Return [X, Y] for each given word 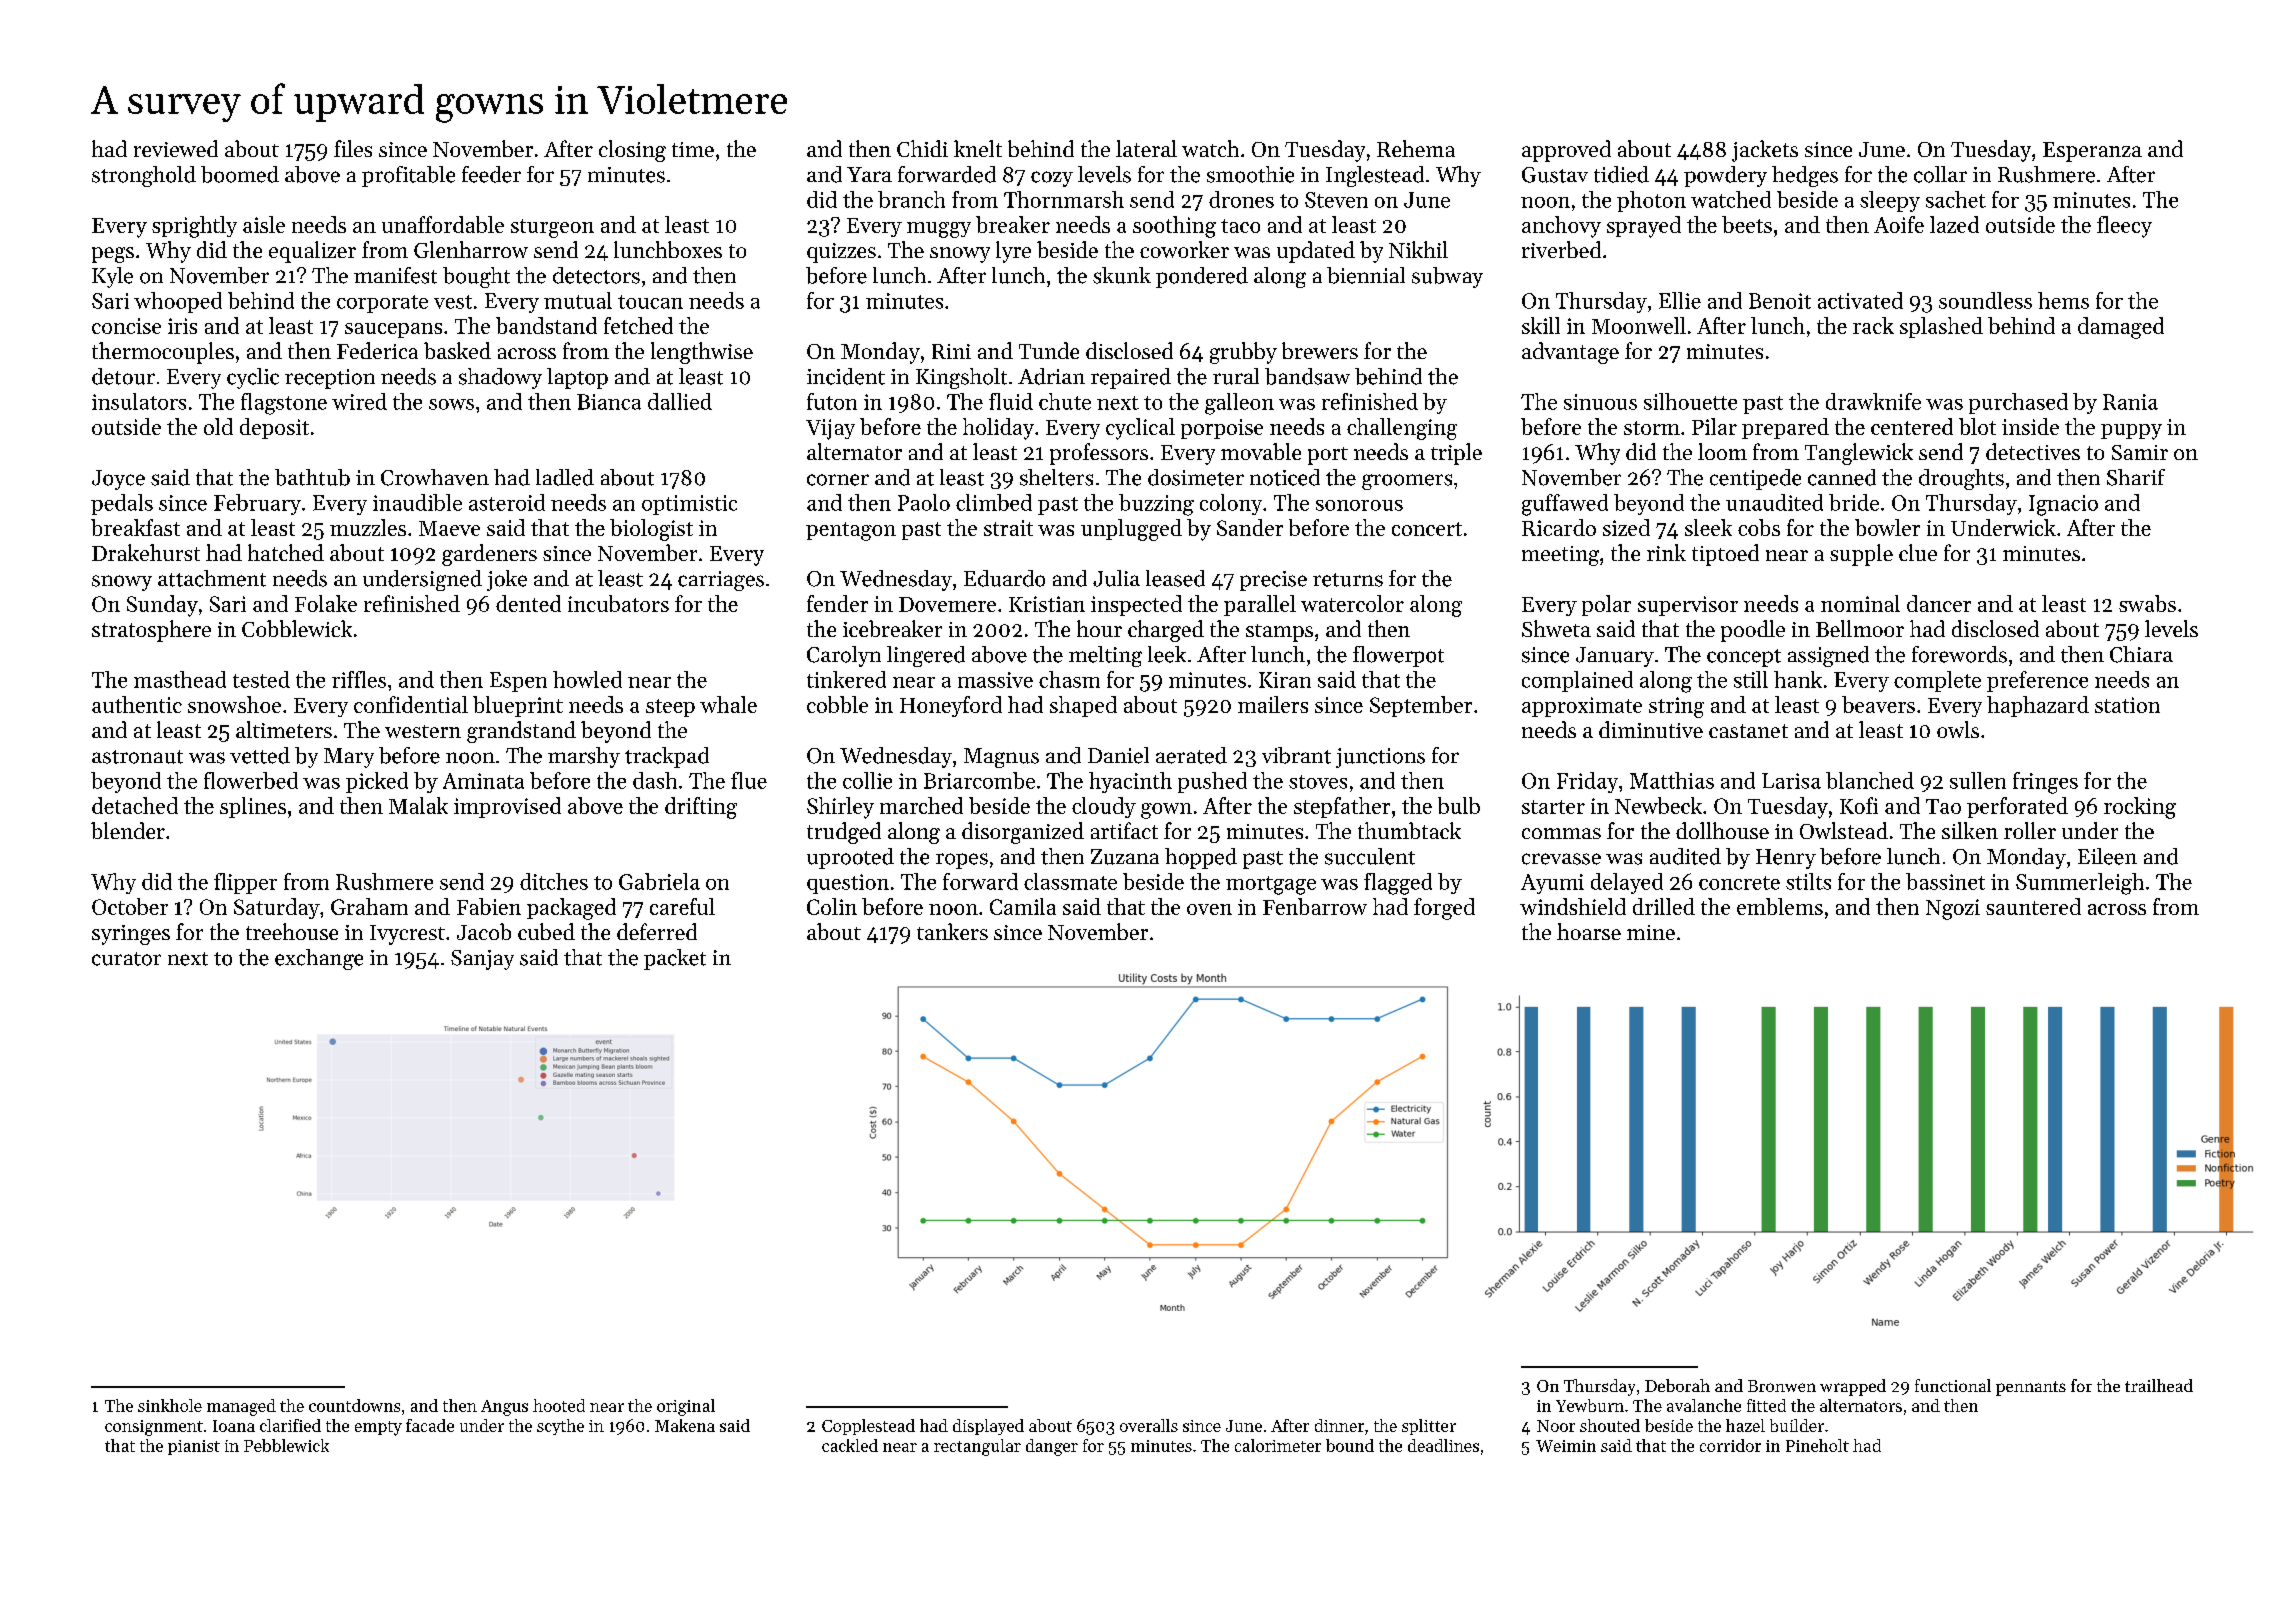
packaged [571, 909]
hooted [559, 1405]
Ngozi [1953, 909]
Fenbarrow [1315, 906]
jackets [1765, 151]
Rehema [1416, 148]
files [353, 148]
